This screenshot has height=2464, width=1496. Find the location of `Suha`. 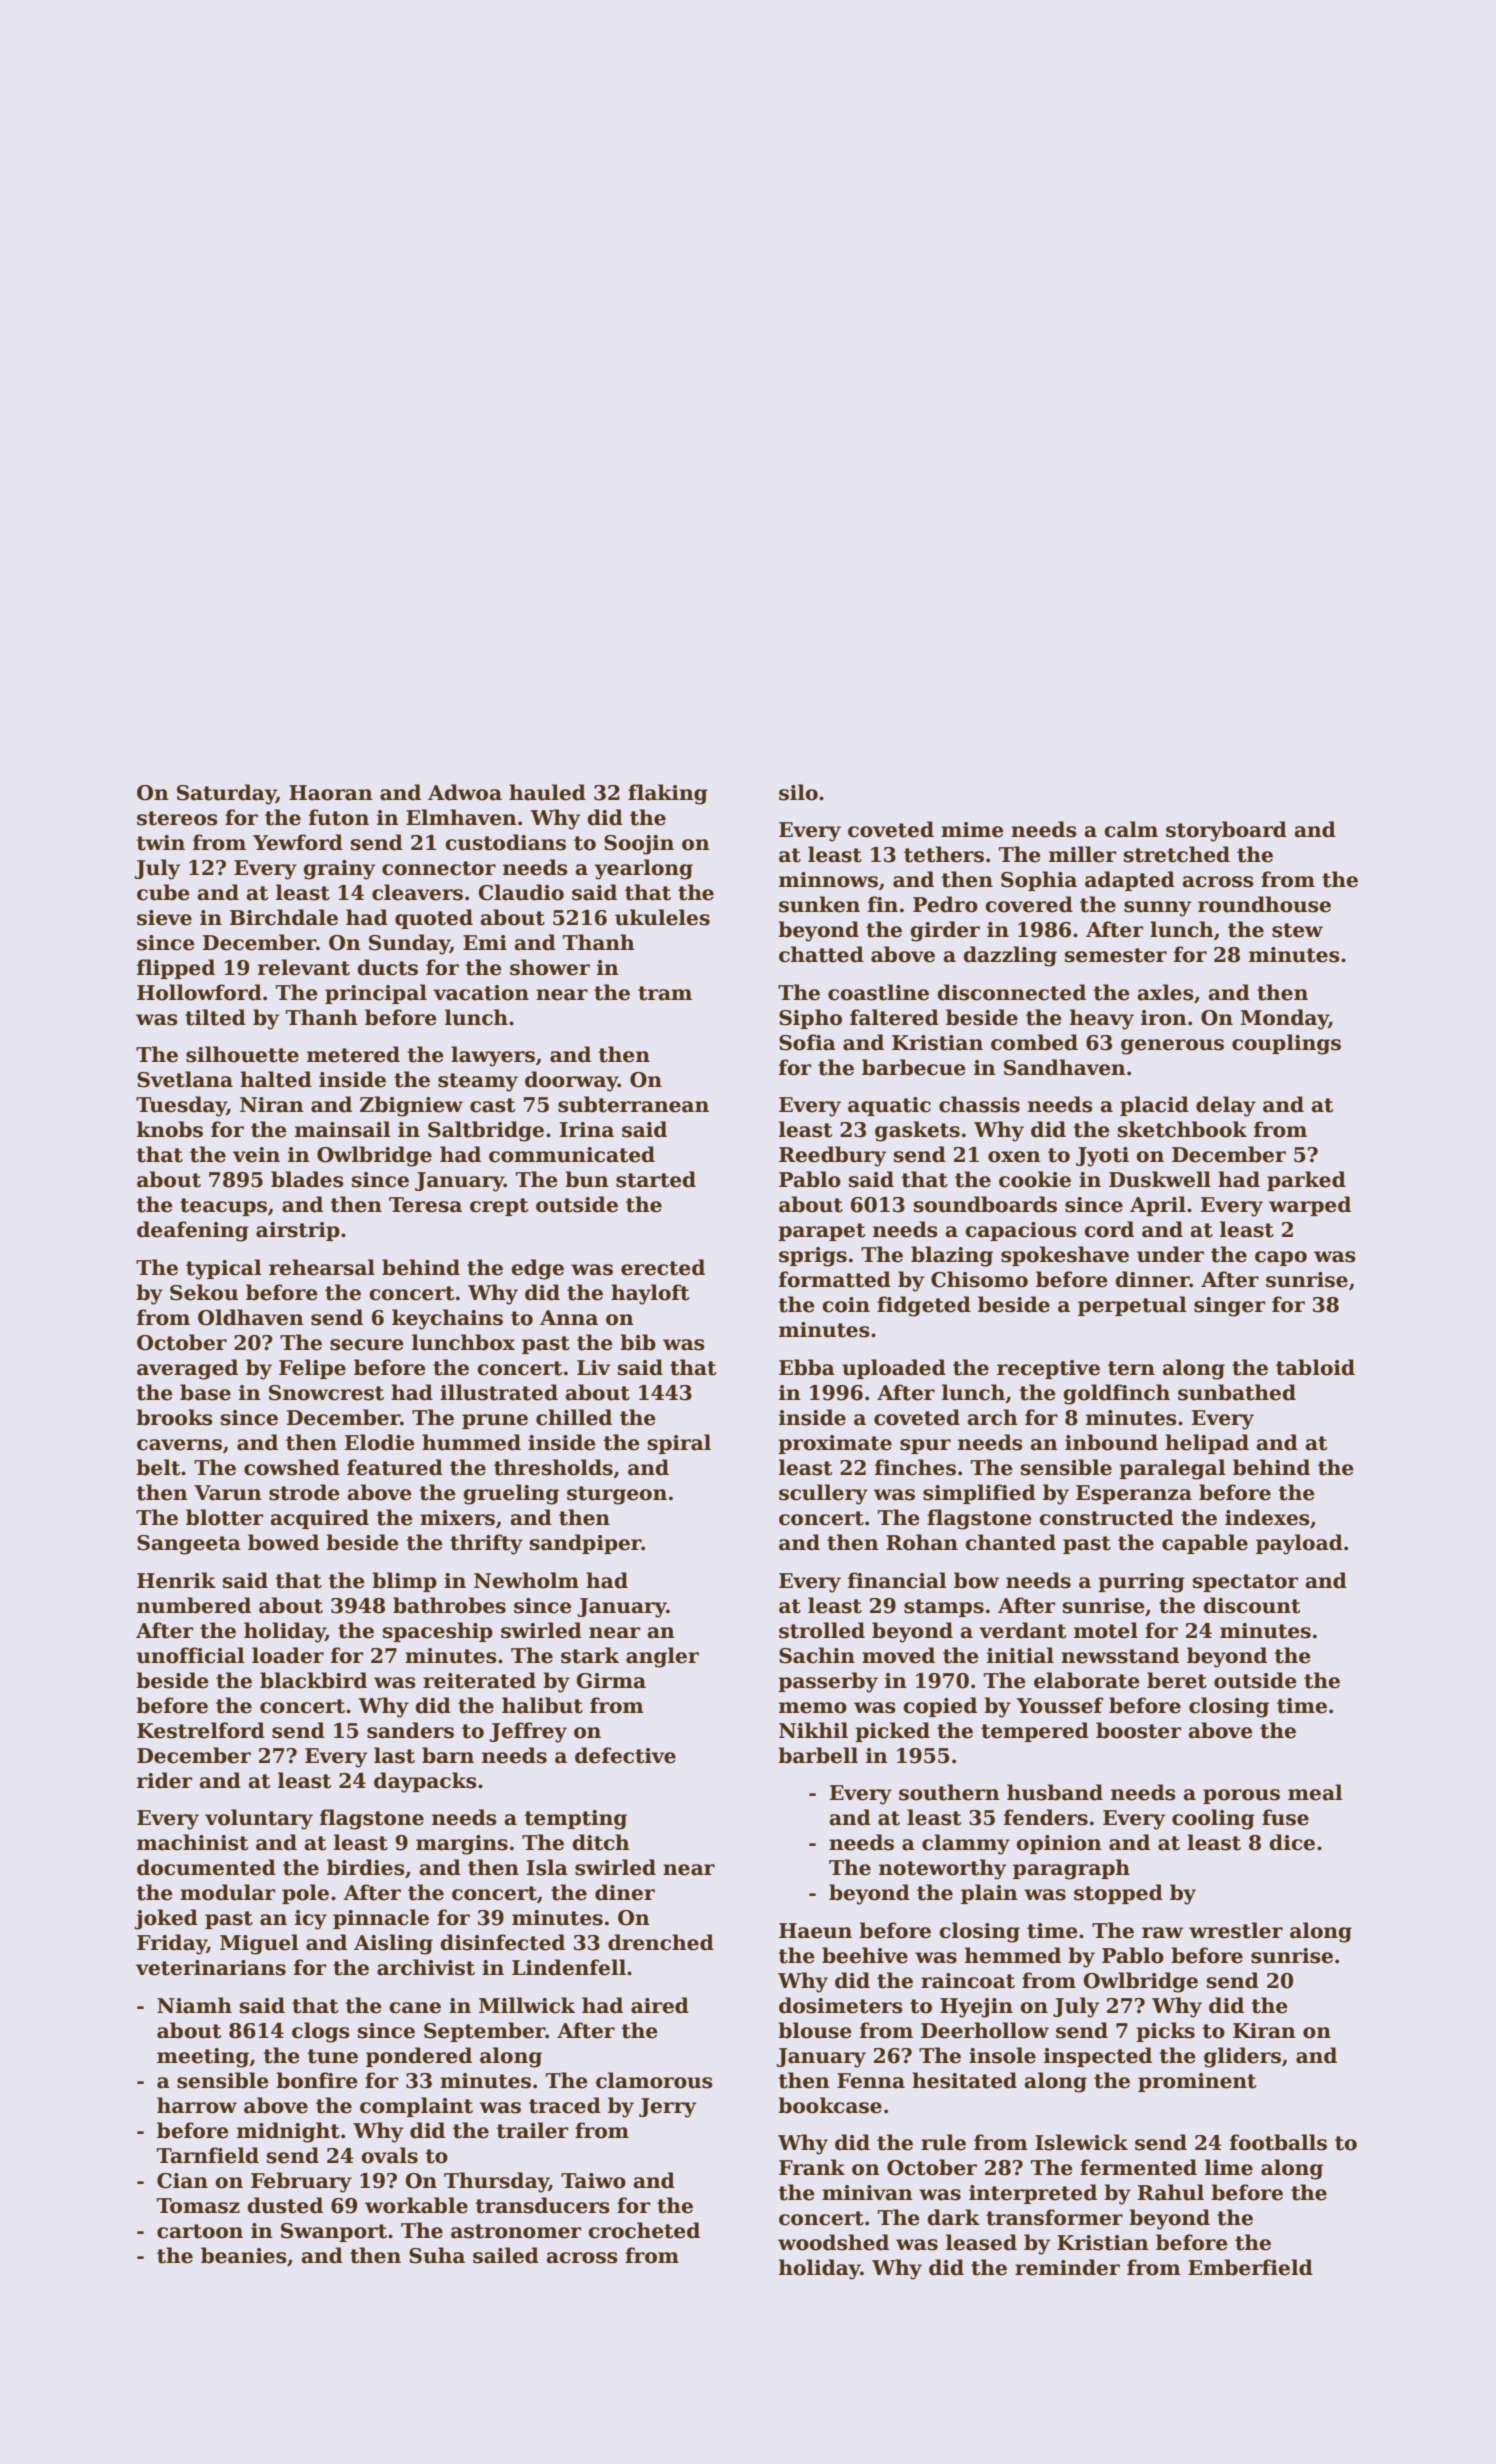

Suha is located at coordinates (437, 2255).
